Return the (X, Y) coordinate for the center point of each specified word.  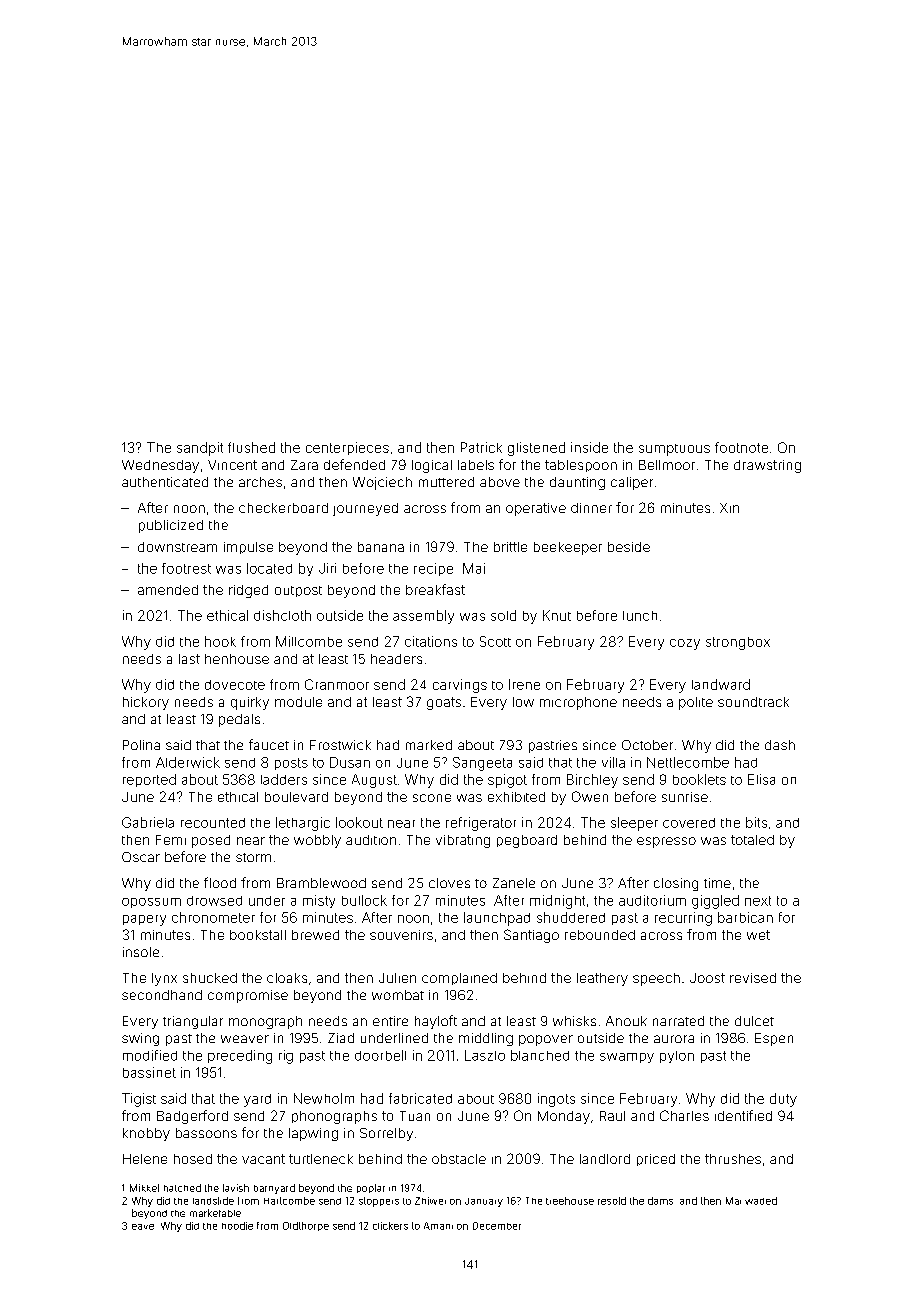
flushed (251, 447)
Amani (438, 1226)
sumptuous (674, 450)
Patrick (481, 447)
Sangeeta (482, 764)
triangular (193, 1022)
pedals (239, 720)
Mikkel (144, 1188)
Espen (774, 1039)
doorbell (380, 1055)
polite (696, 703)
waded (761, 1201)
